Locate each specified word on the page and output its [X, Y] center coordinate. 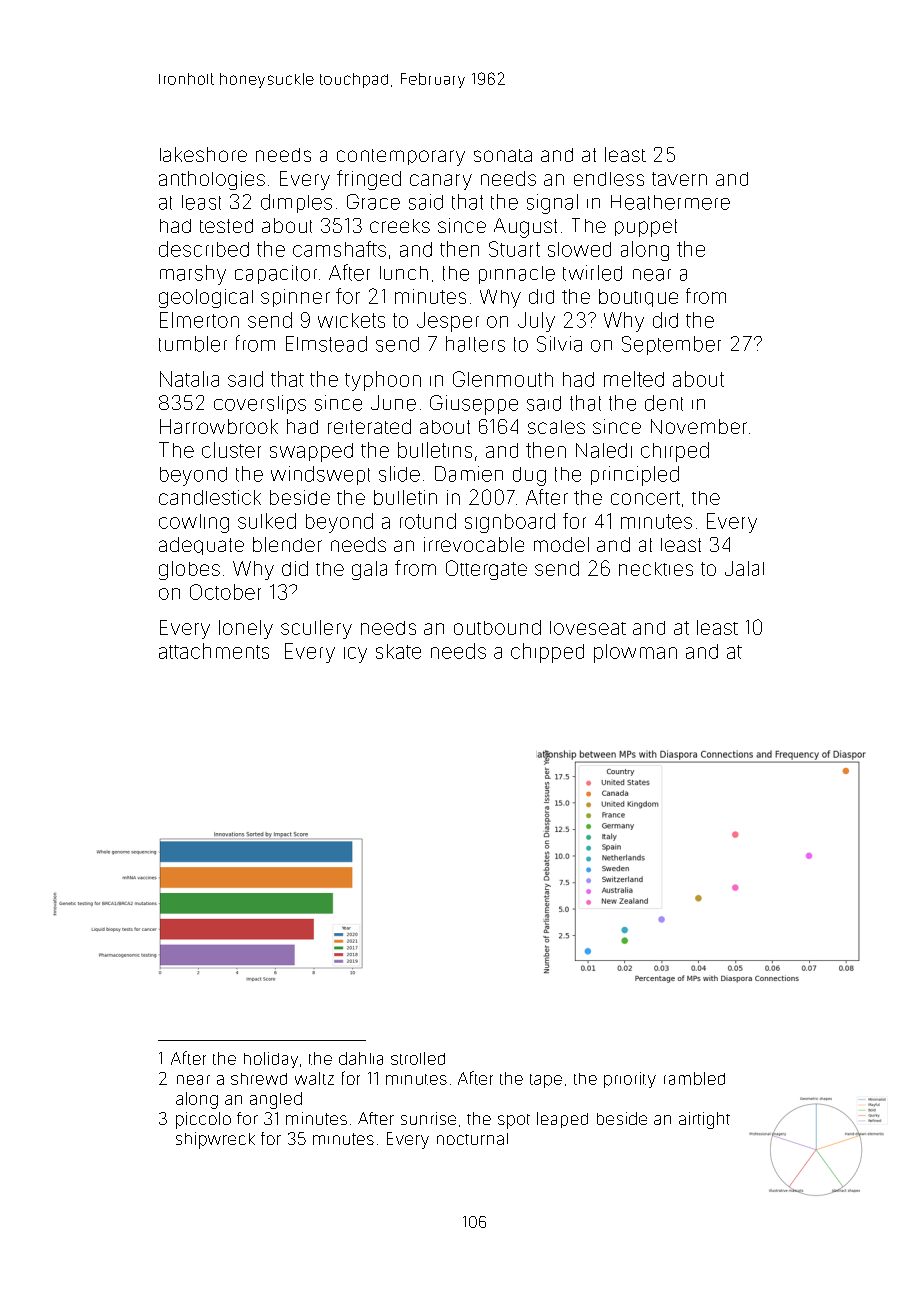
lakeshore [203, 154]
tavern [679, 179]
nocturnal [472, 1139]
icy [355, 655]
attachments [214, 651]
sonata [503, 155]
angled [276, 1100]
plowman [635, 653]
